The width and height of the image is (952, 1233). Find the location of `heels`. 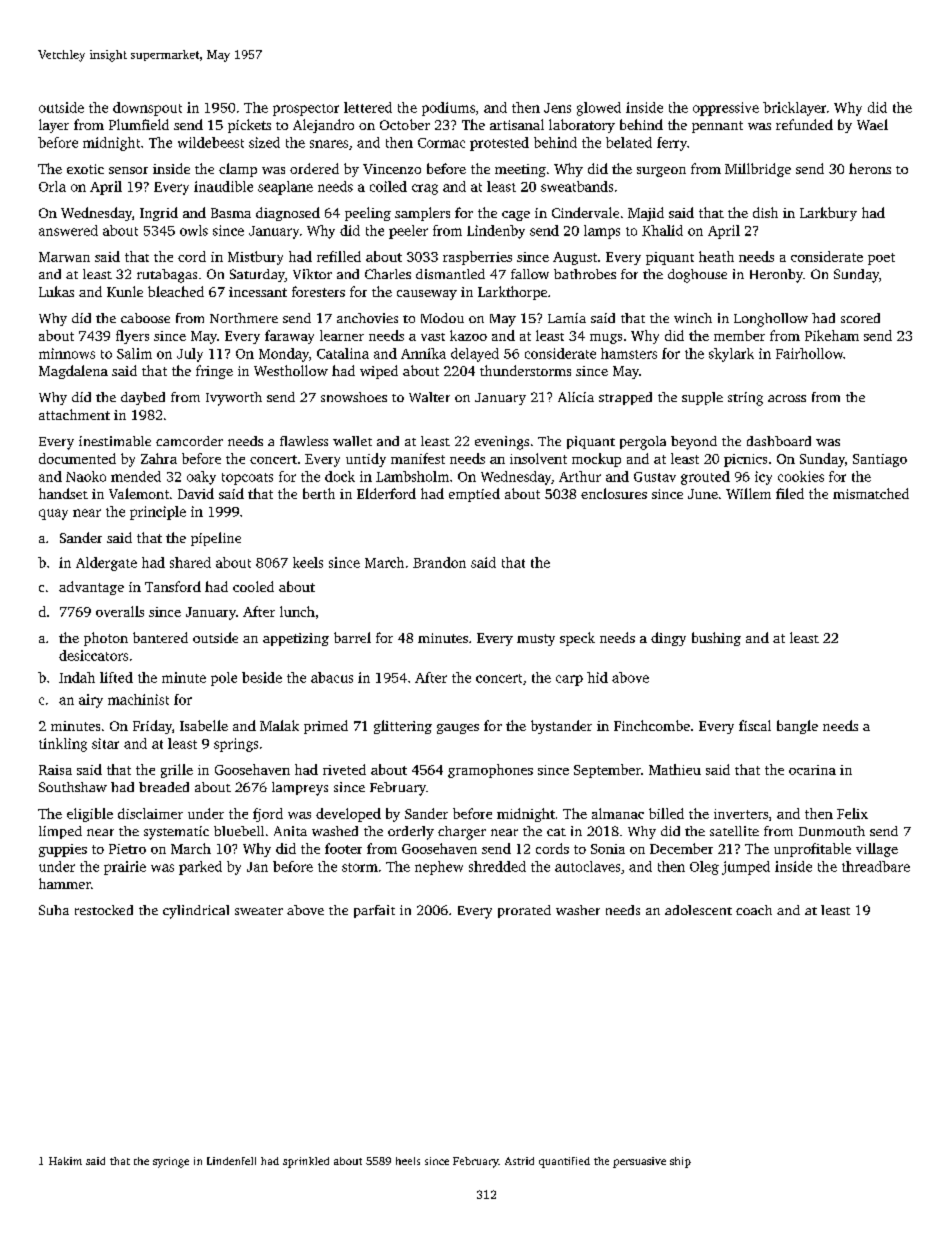

heels is located at coordinates (408, 1161).
